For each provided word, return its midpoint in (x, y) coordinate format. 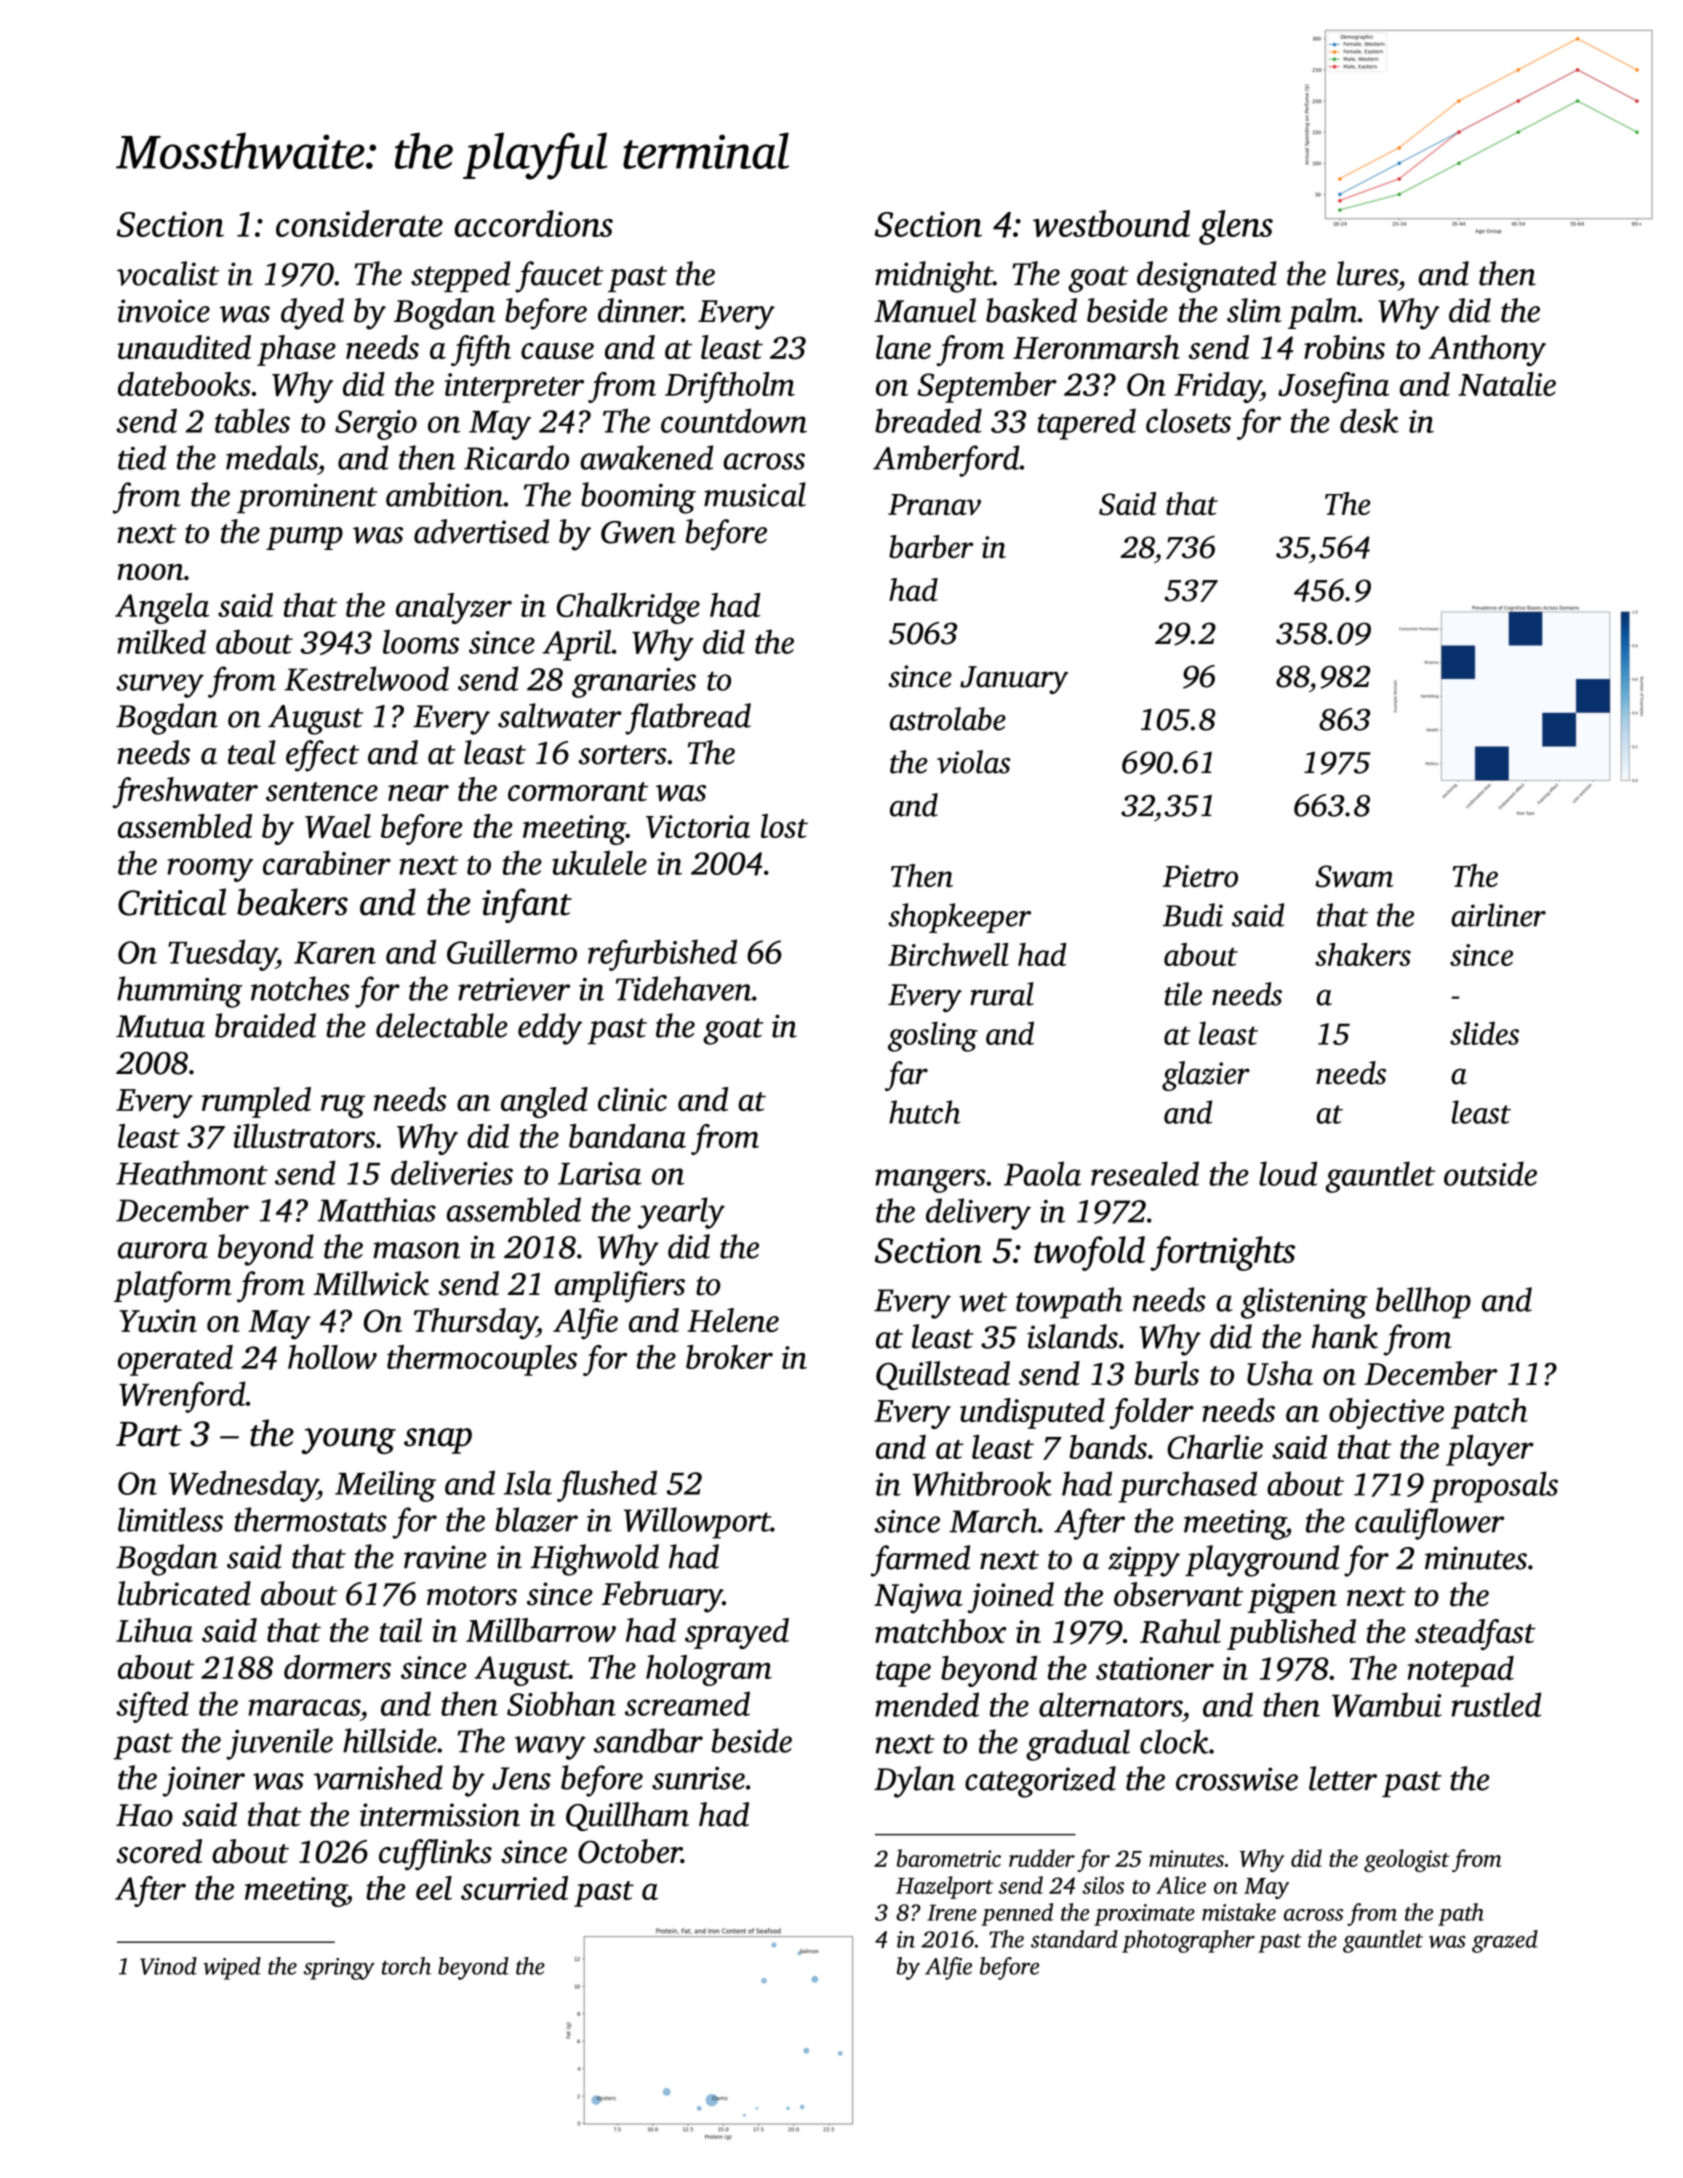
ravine (445, 1557)
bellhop (1423, 1303)
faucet (559, 277)
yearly (681, 1213)
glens (1236, 227)
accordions (533, 223)
